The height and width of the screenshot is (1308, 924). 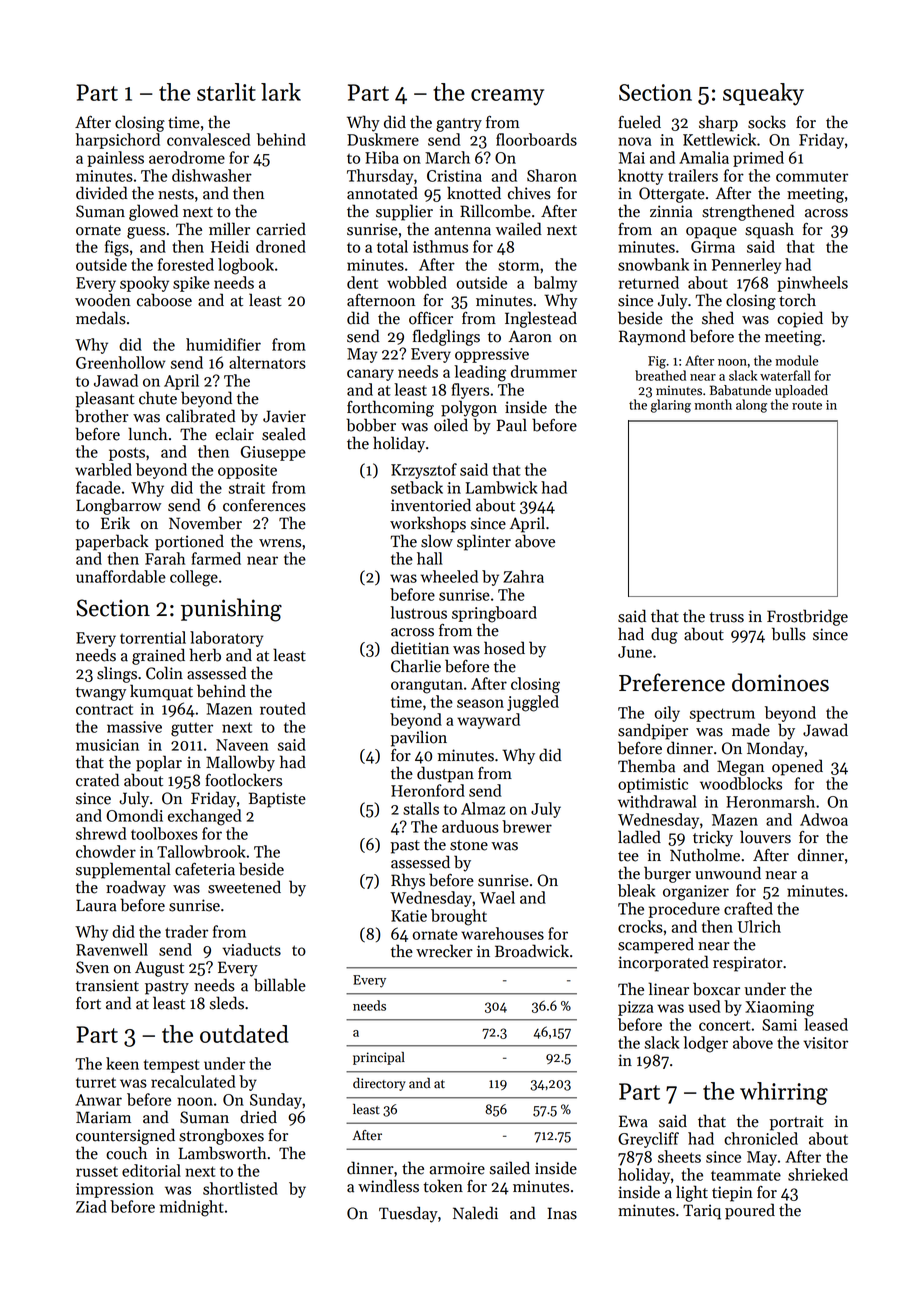 What do you see at coordinates (97, 780) in the screenshot?
I see `crated` at bounding box center [97, 780].
